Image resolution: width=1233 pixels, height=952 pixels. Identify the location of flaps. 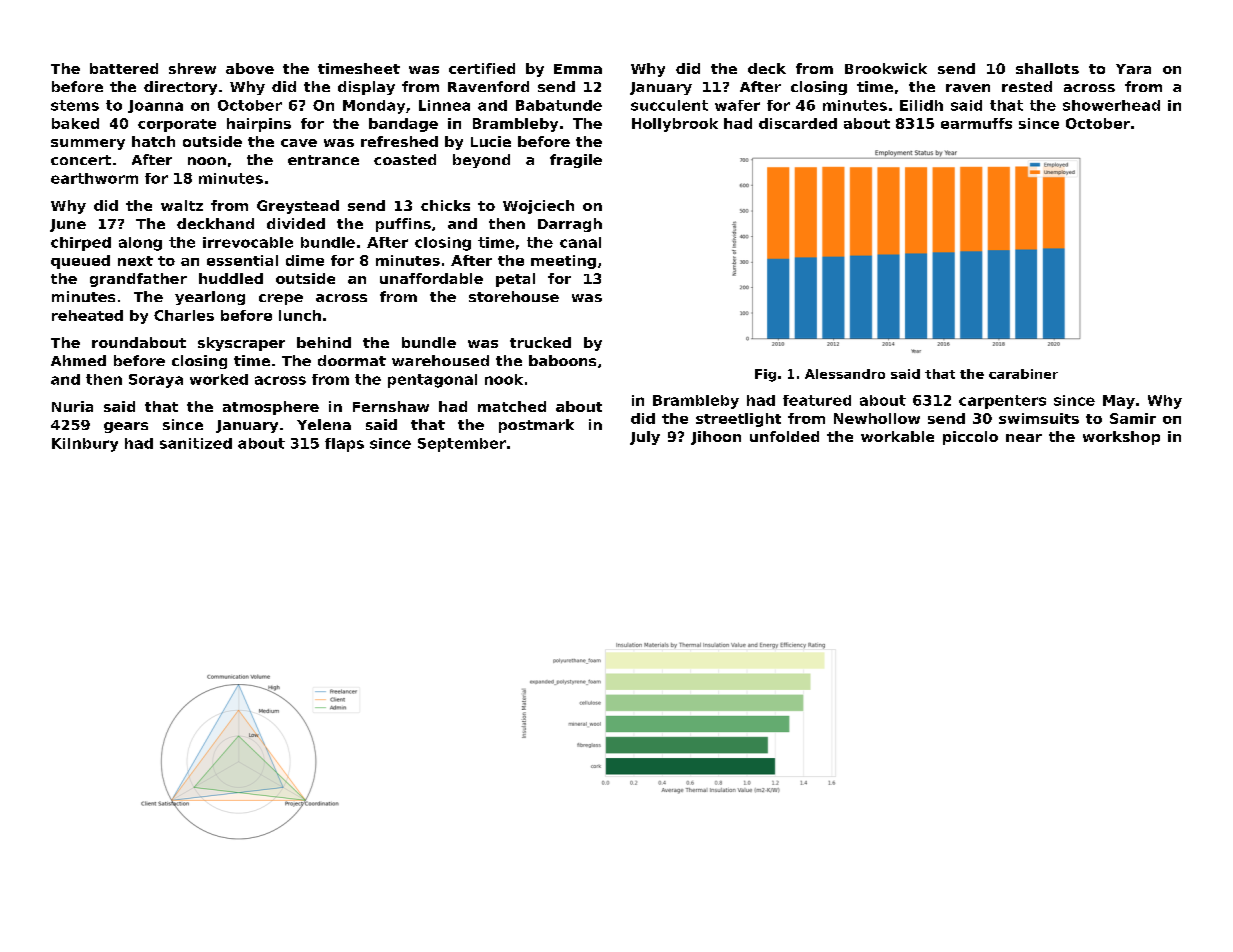
(344, 445).
